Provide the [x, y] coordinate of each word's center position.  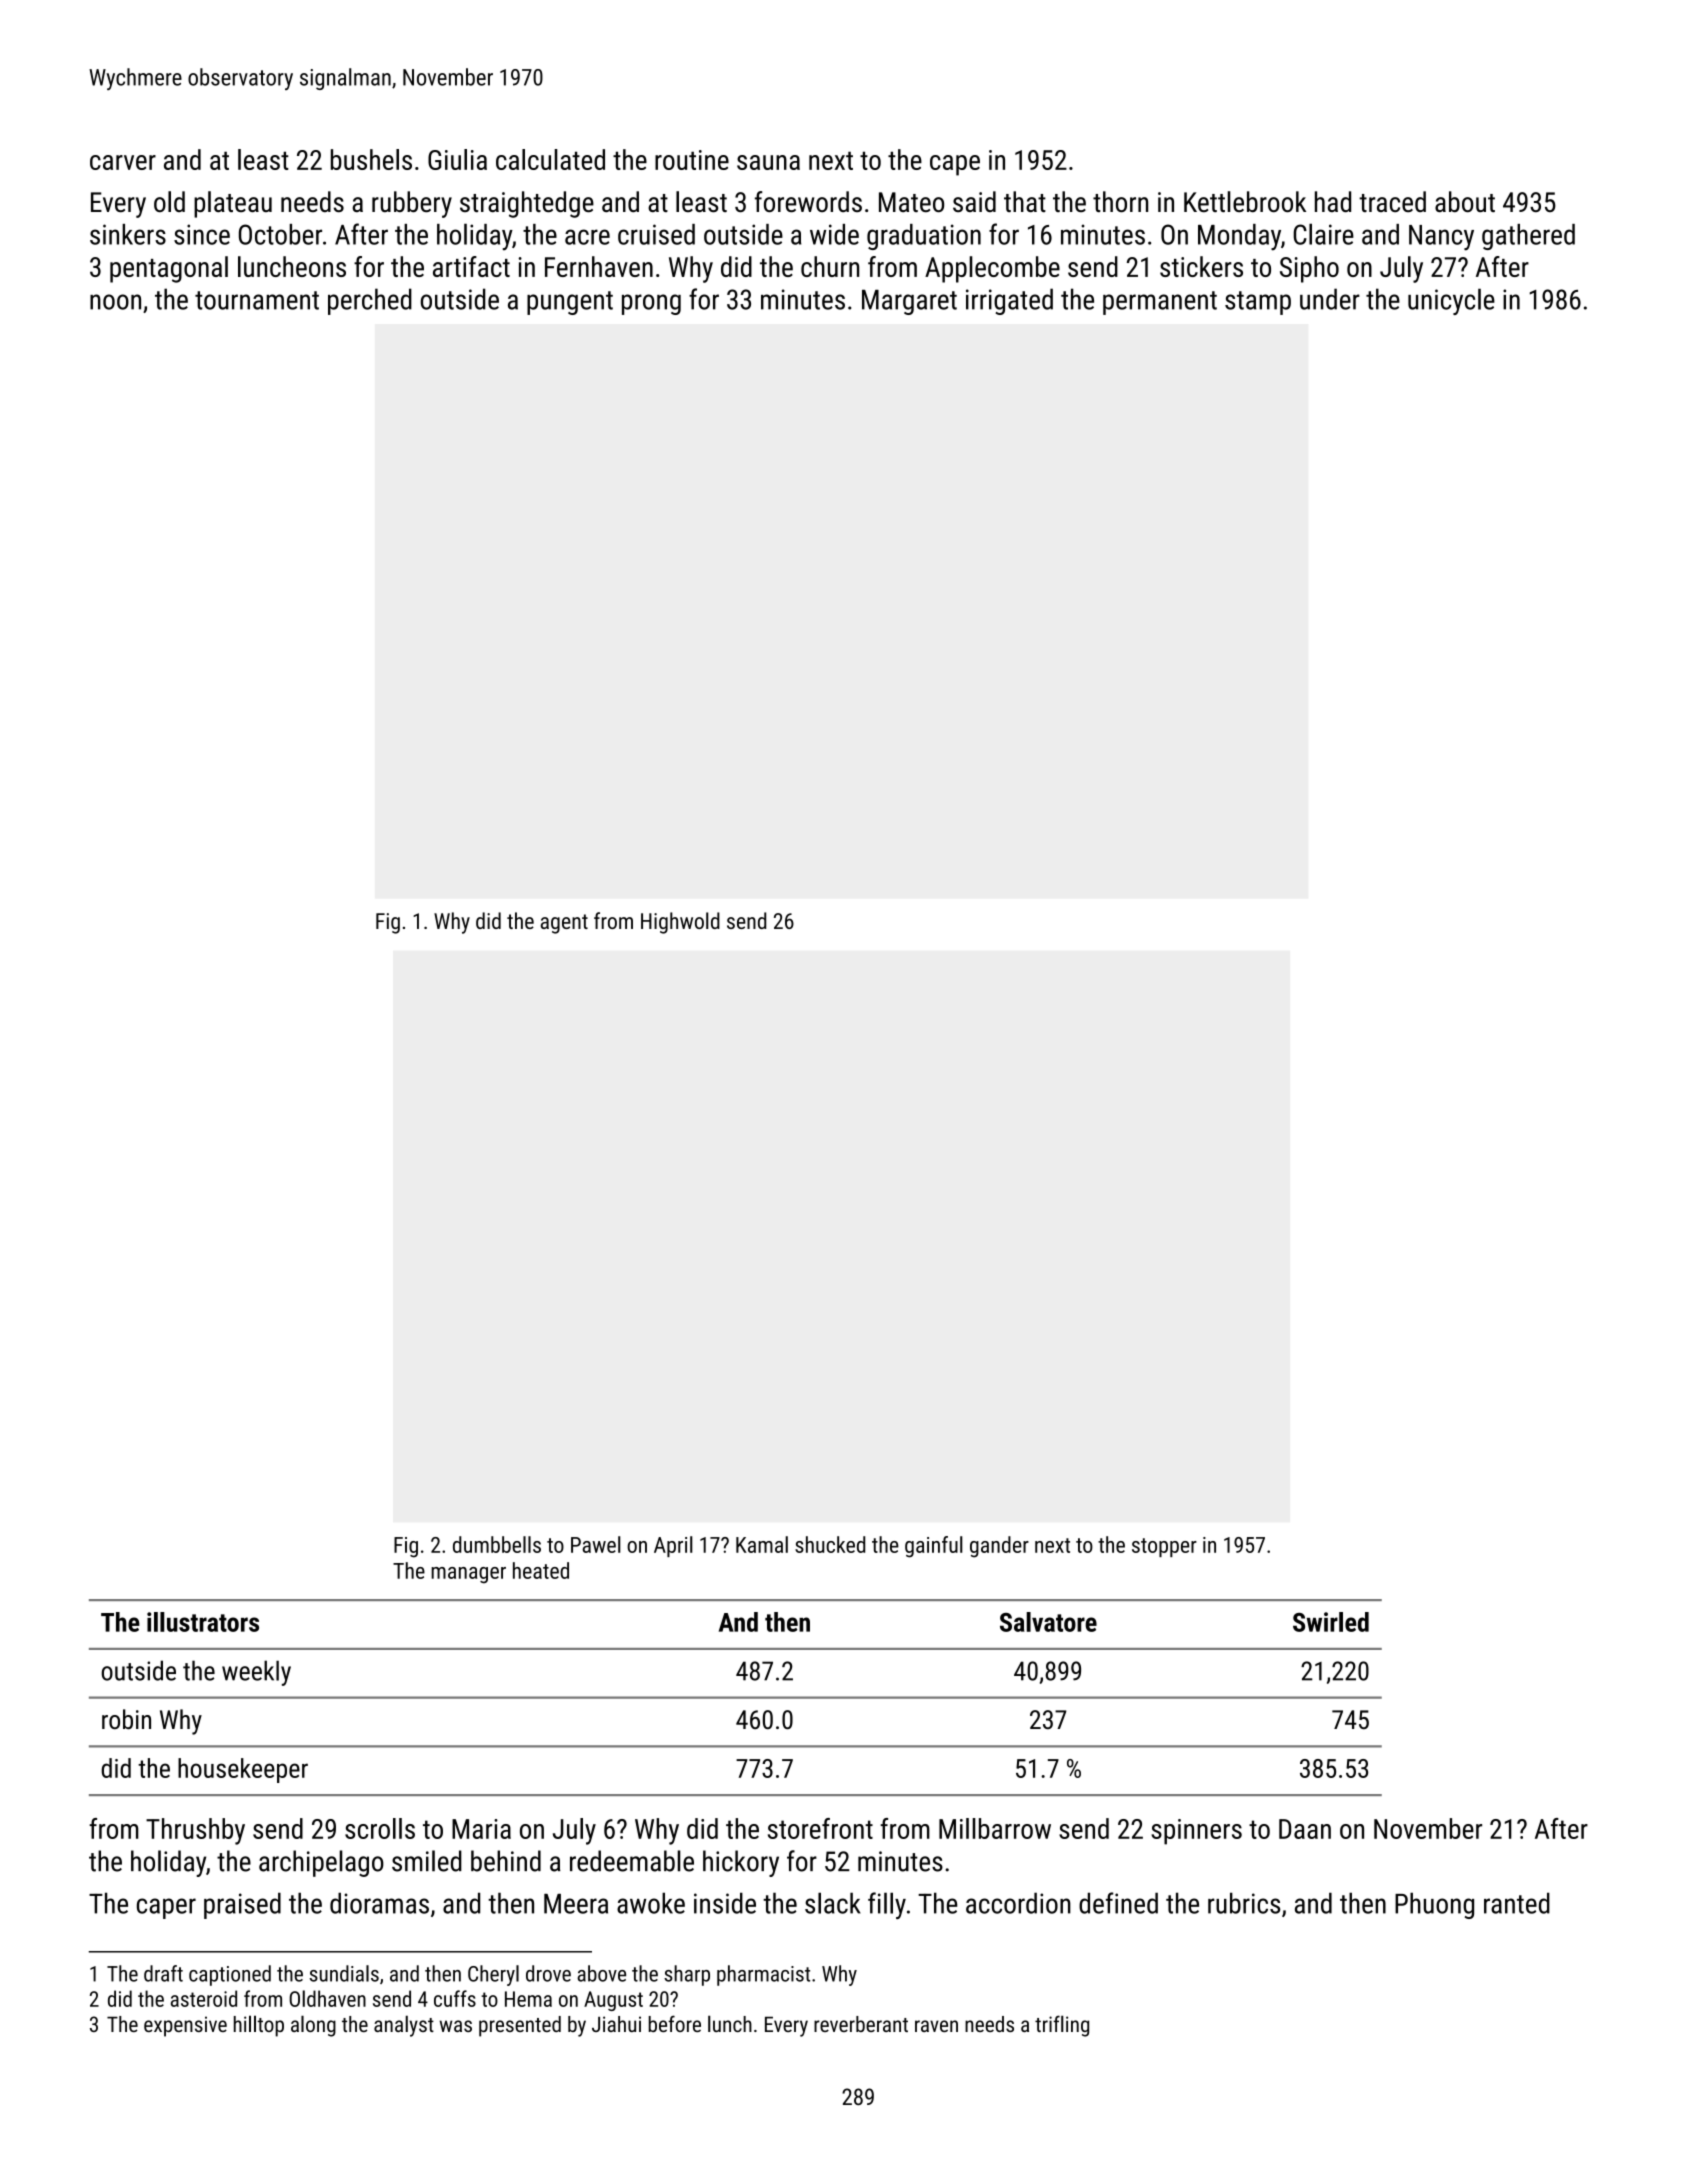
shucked [830, 1544]
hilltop [259, 2026]
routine [692, 160]
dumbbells [497, 1544]
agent [564, 924]
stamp [1258, 303]
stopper [1164, 1547]
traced [1392, 201]
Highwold [680, 923]
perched [370, 301]
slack [832, 1903]
